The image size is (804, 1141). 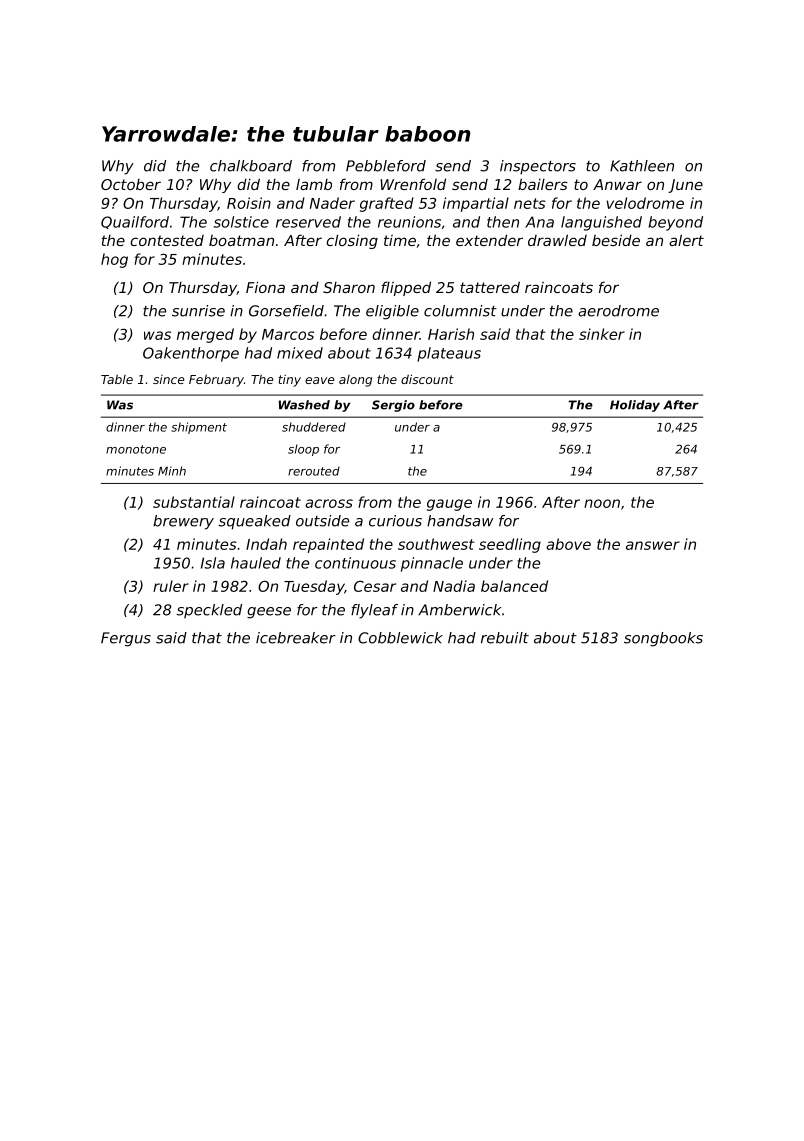 What do you see at coordinates (251, 166) in the screenshot?
I see `chalkboard` at bounding box center [251, 166].
